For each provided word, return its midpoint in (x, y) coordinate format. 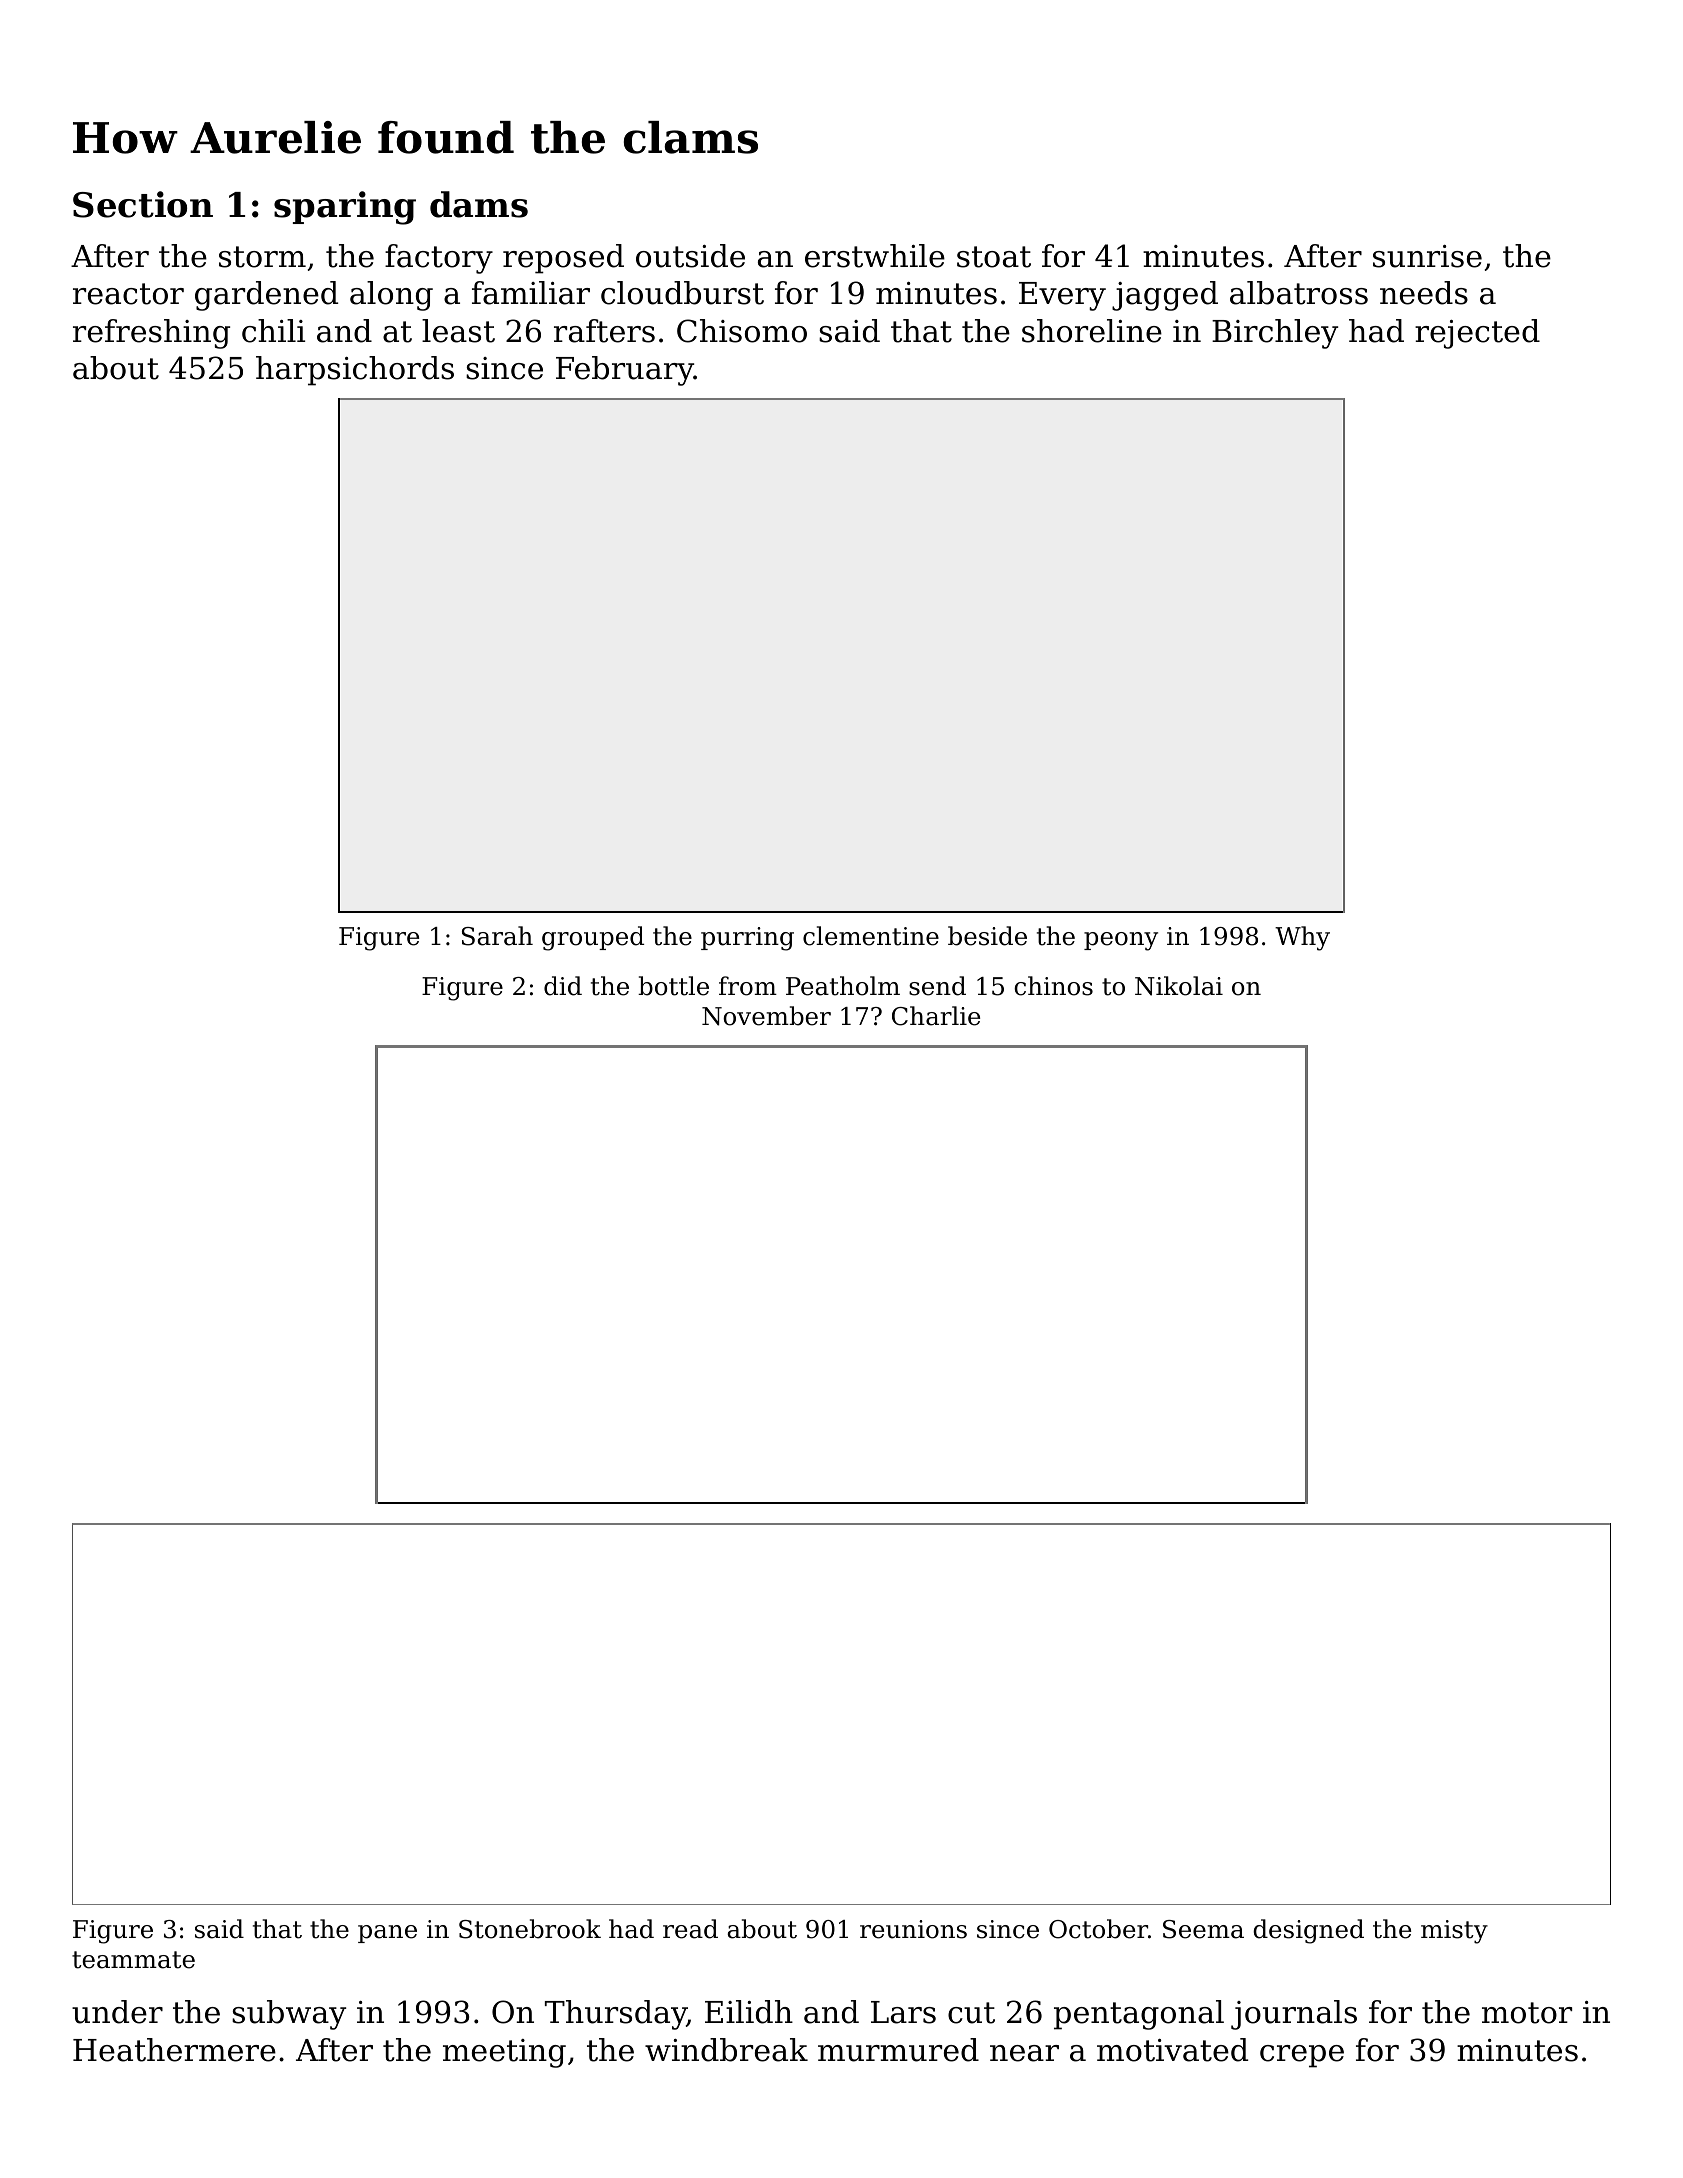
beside (987, 936)
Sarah (497, 936)
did (563, 986)
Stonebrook (530, 1929)
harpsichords (355, 371)
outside (690, 256)
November (766, 1016)
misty (1454, 1932)
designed (1308, 1931)
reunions (913, 1929)
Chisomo (742, 331)
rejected (1477, 334)
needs (1424, 293)
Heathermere (174, 2050)
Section (143, 204)
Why (1302, 938)
